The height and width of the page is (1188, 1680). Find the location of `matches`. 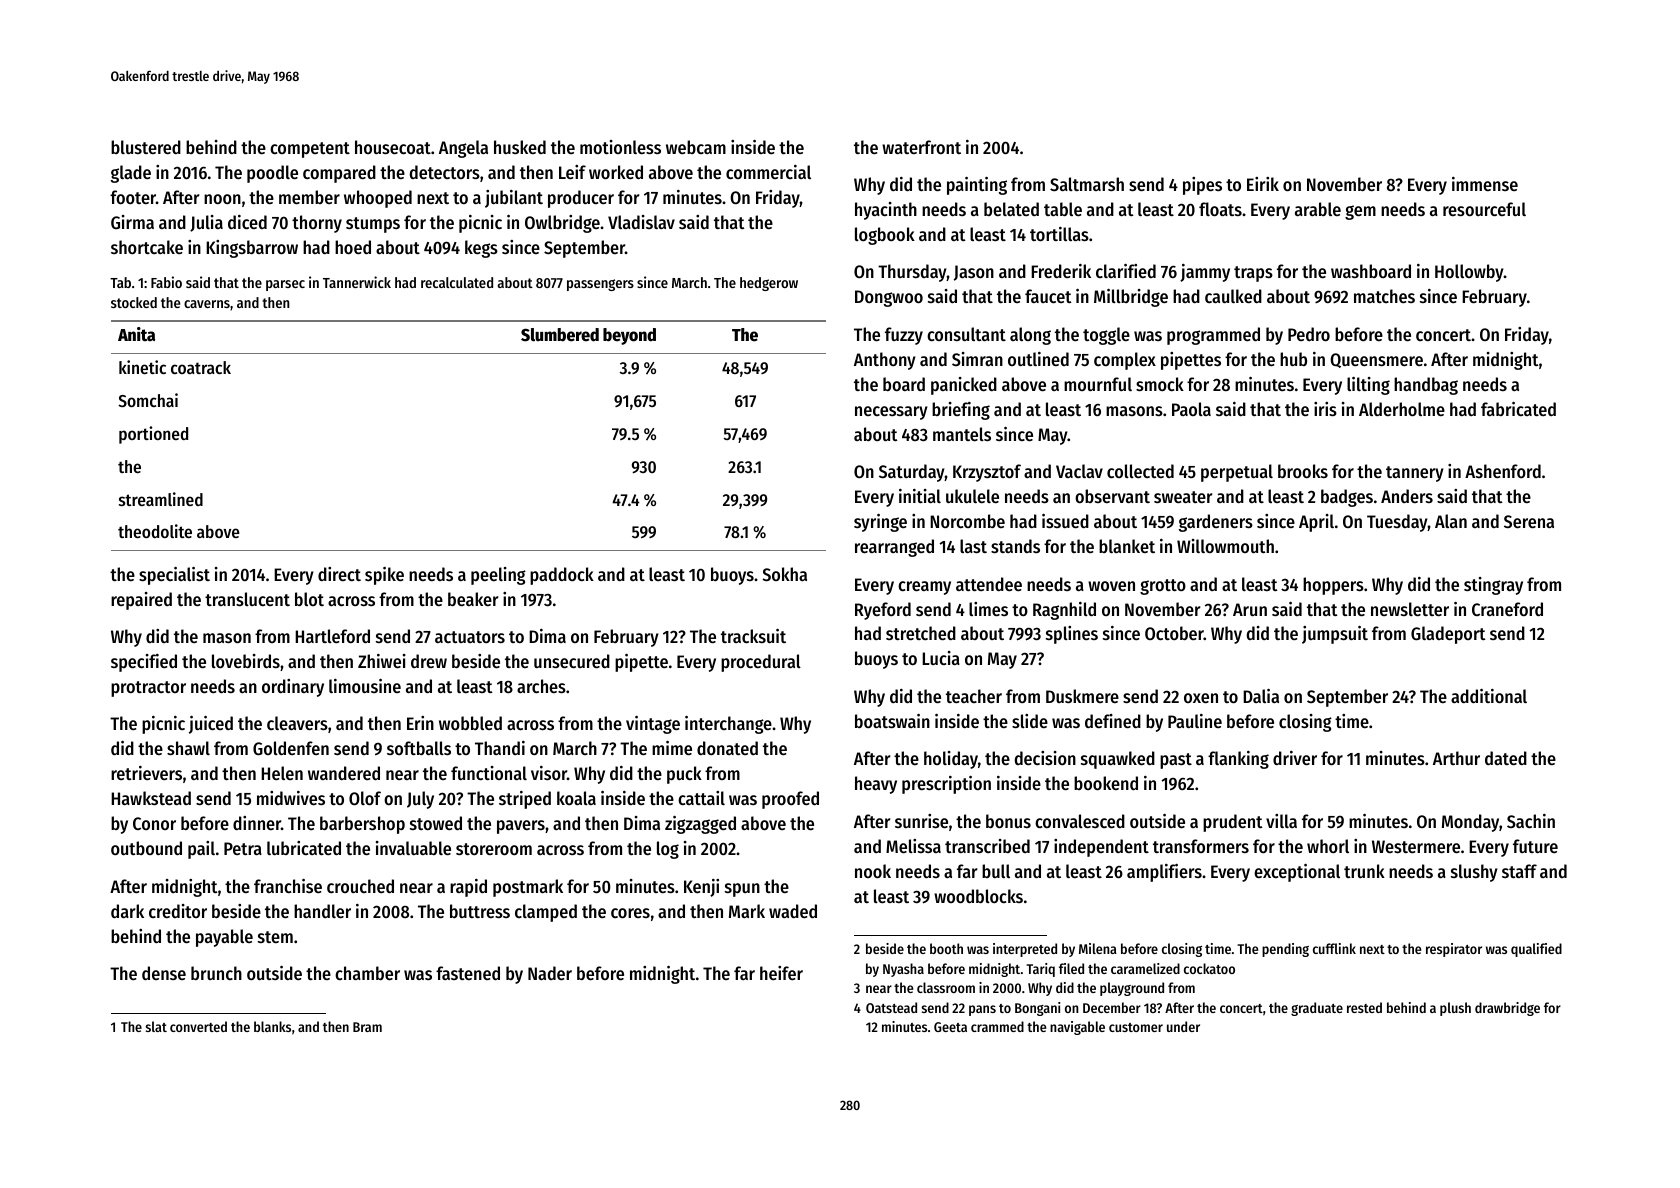

matches is located at coordinates (1384, 296).
